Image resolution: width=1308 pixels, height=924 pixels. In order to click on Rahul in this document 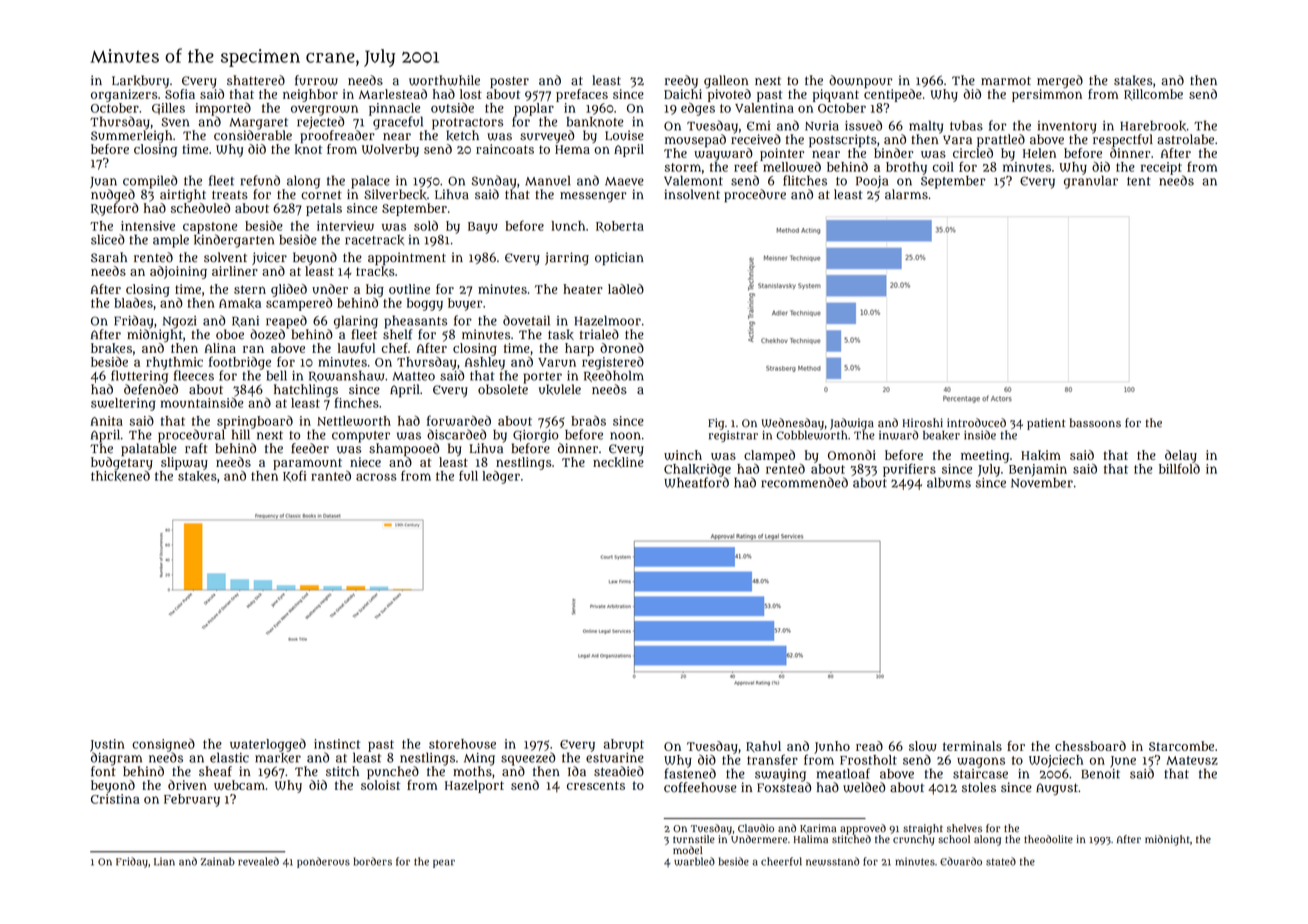, I will do `click(763, 747)`.
